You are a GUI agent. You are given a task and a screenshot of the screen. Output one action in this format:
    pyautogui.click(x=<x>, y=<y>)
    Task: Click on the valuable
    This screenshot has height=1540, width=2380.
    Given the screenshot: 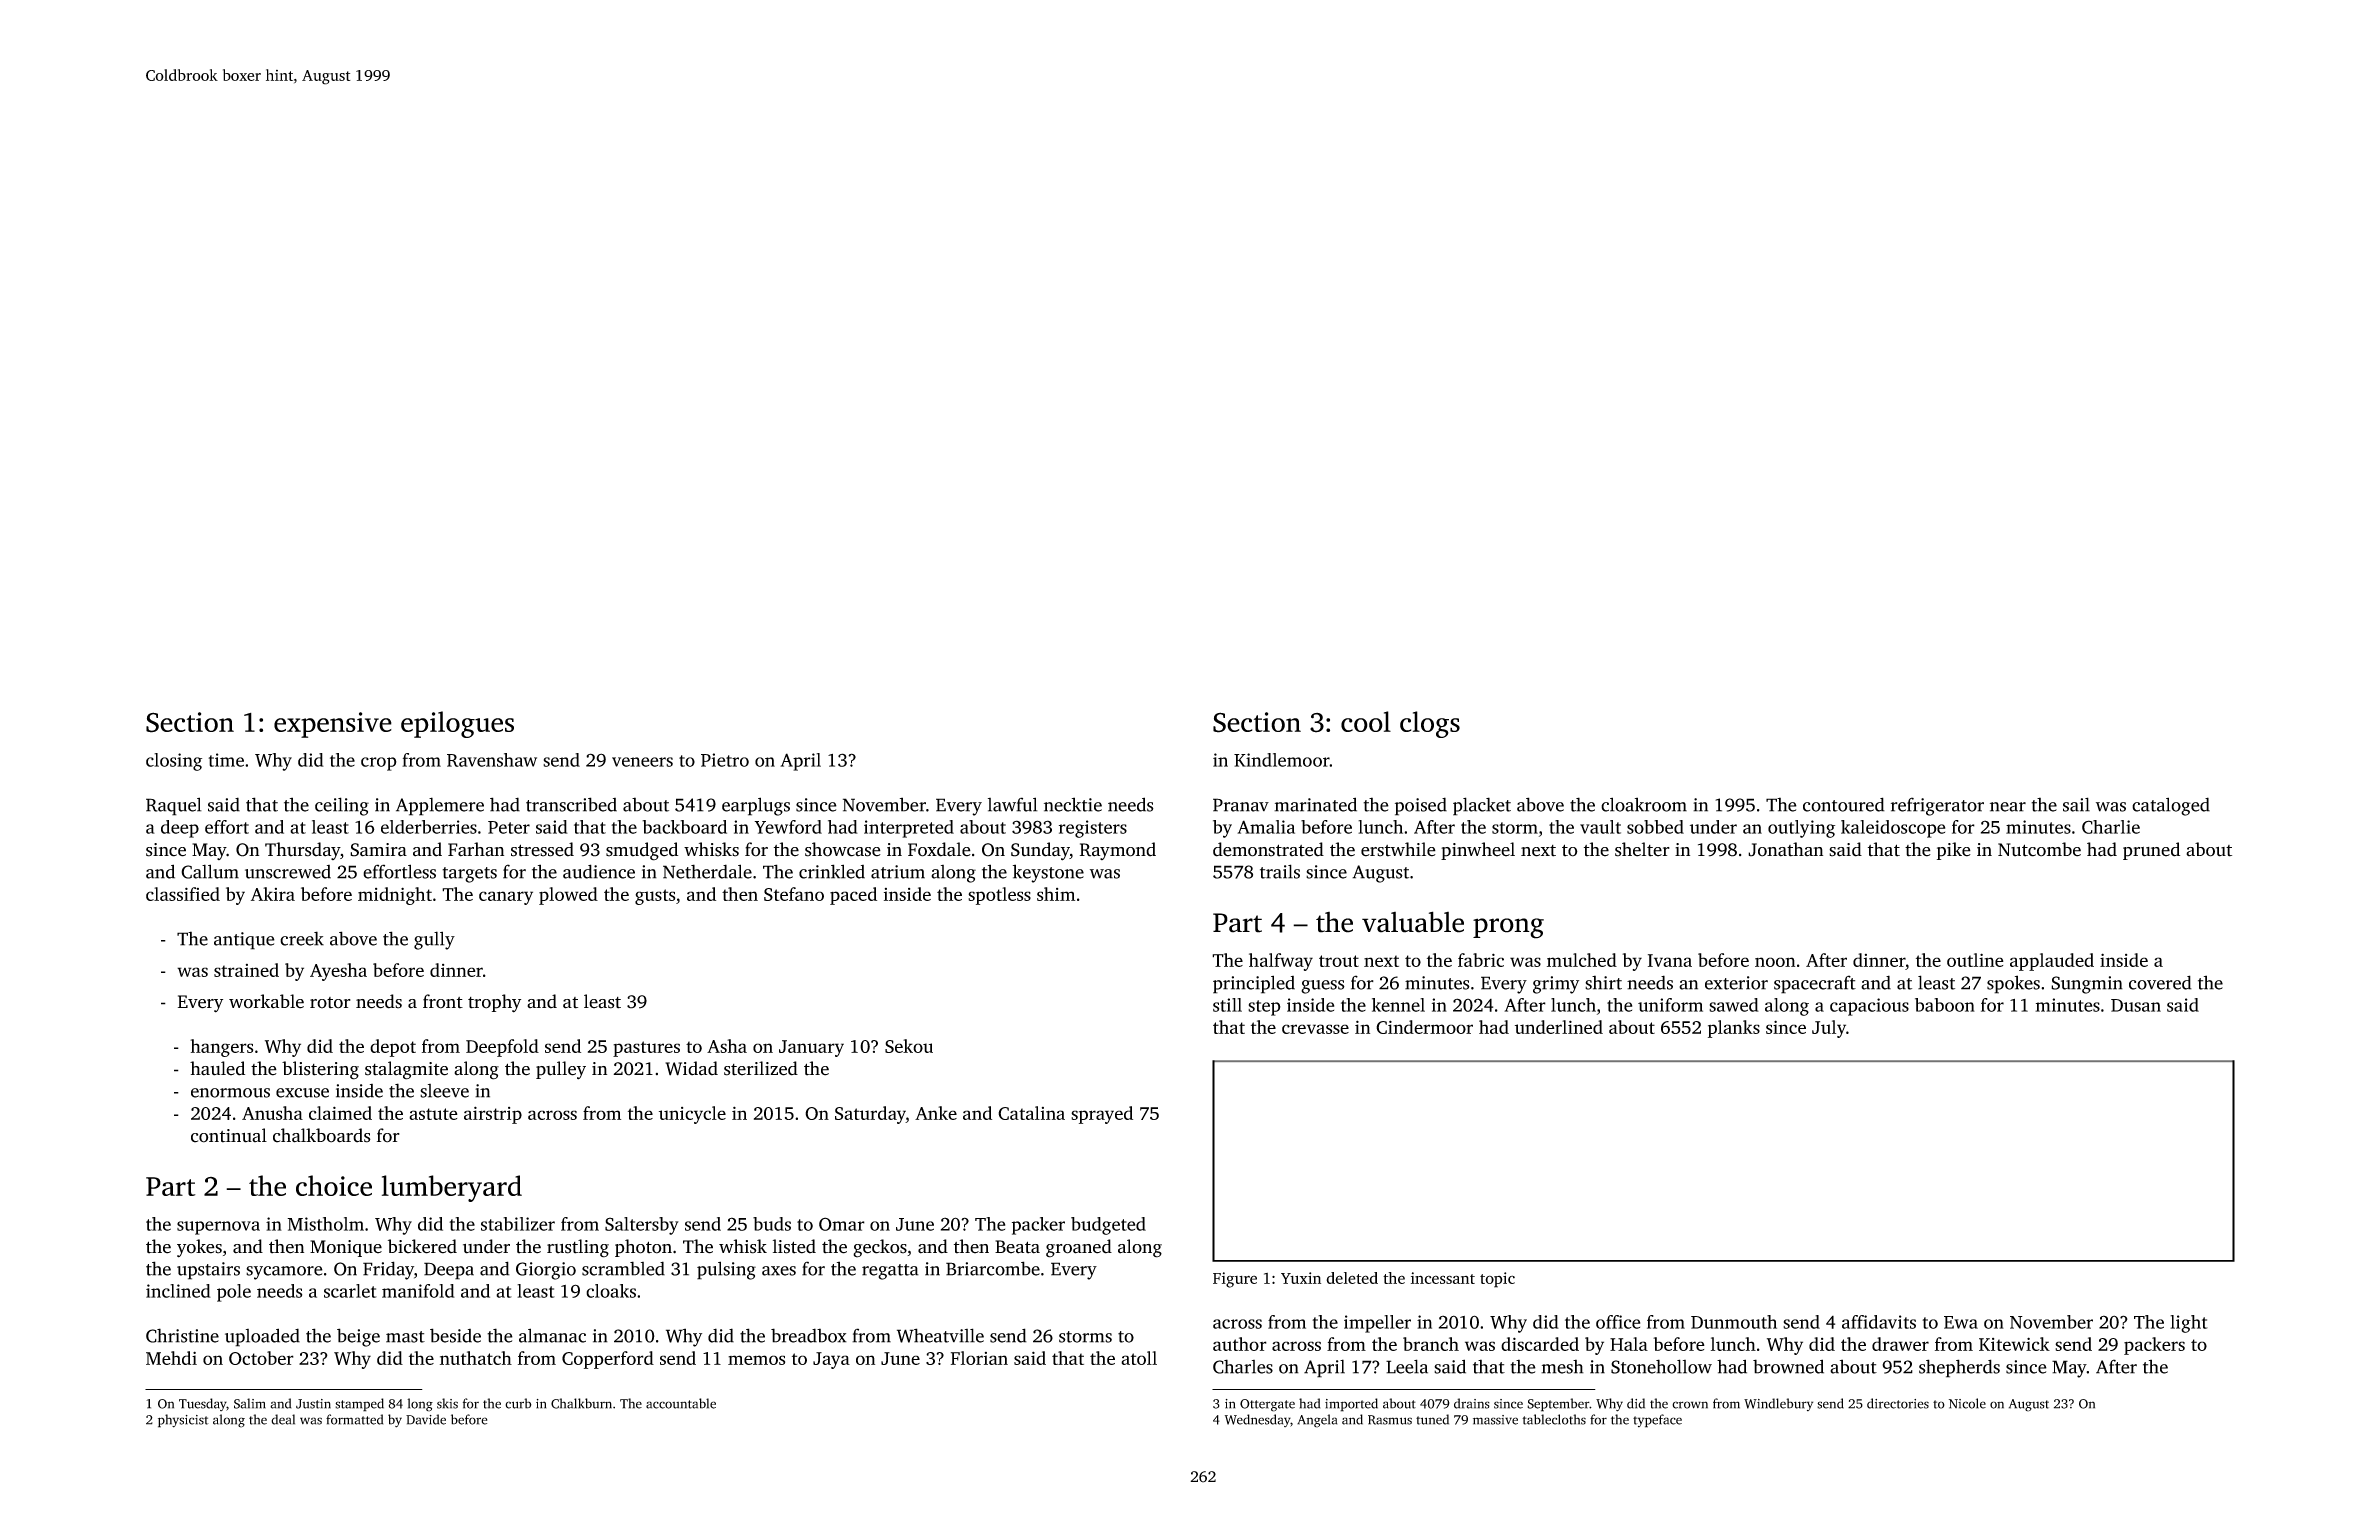 What is the action you would take?
    pyautogui.click(x=1413, y=922)
